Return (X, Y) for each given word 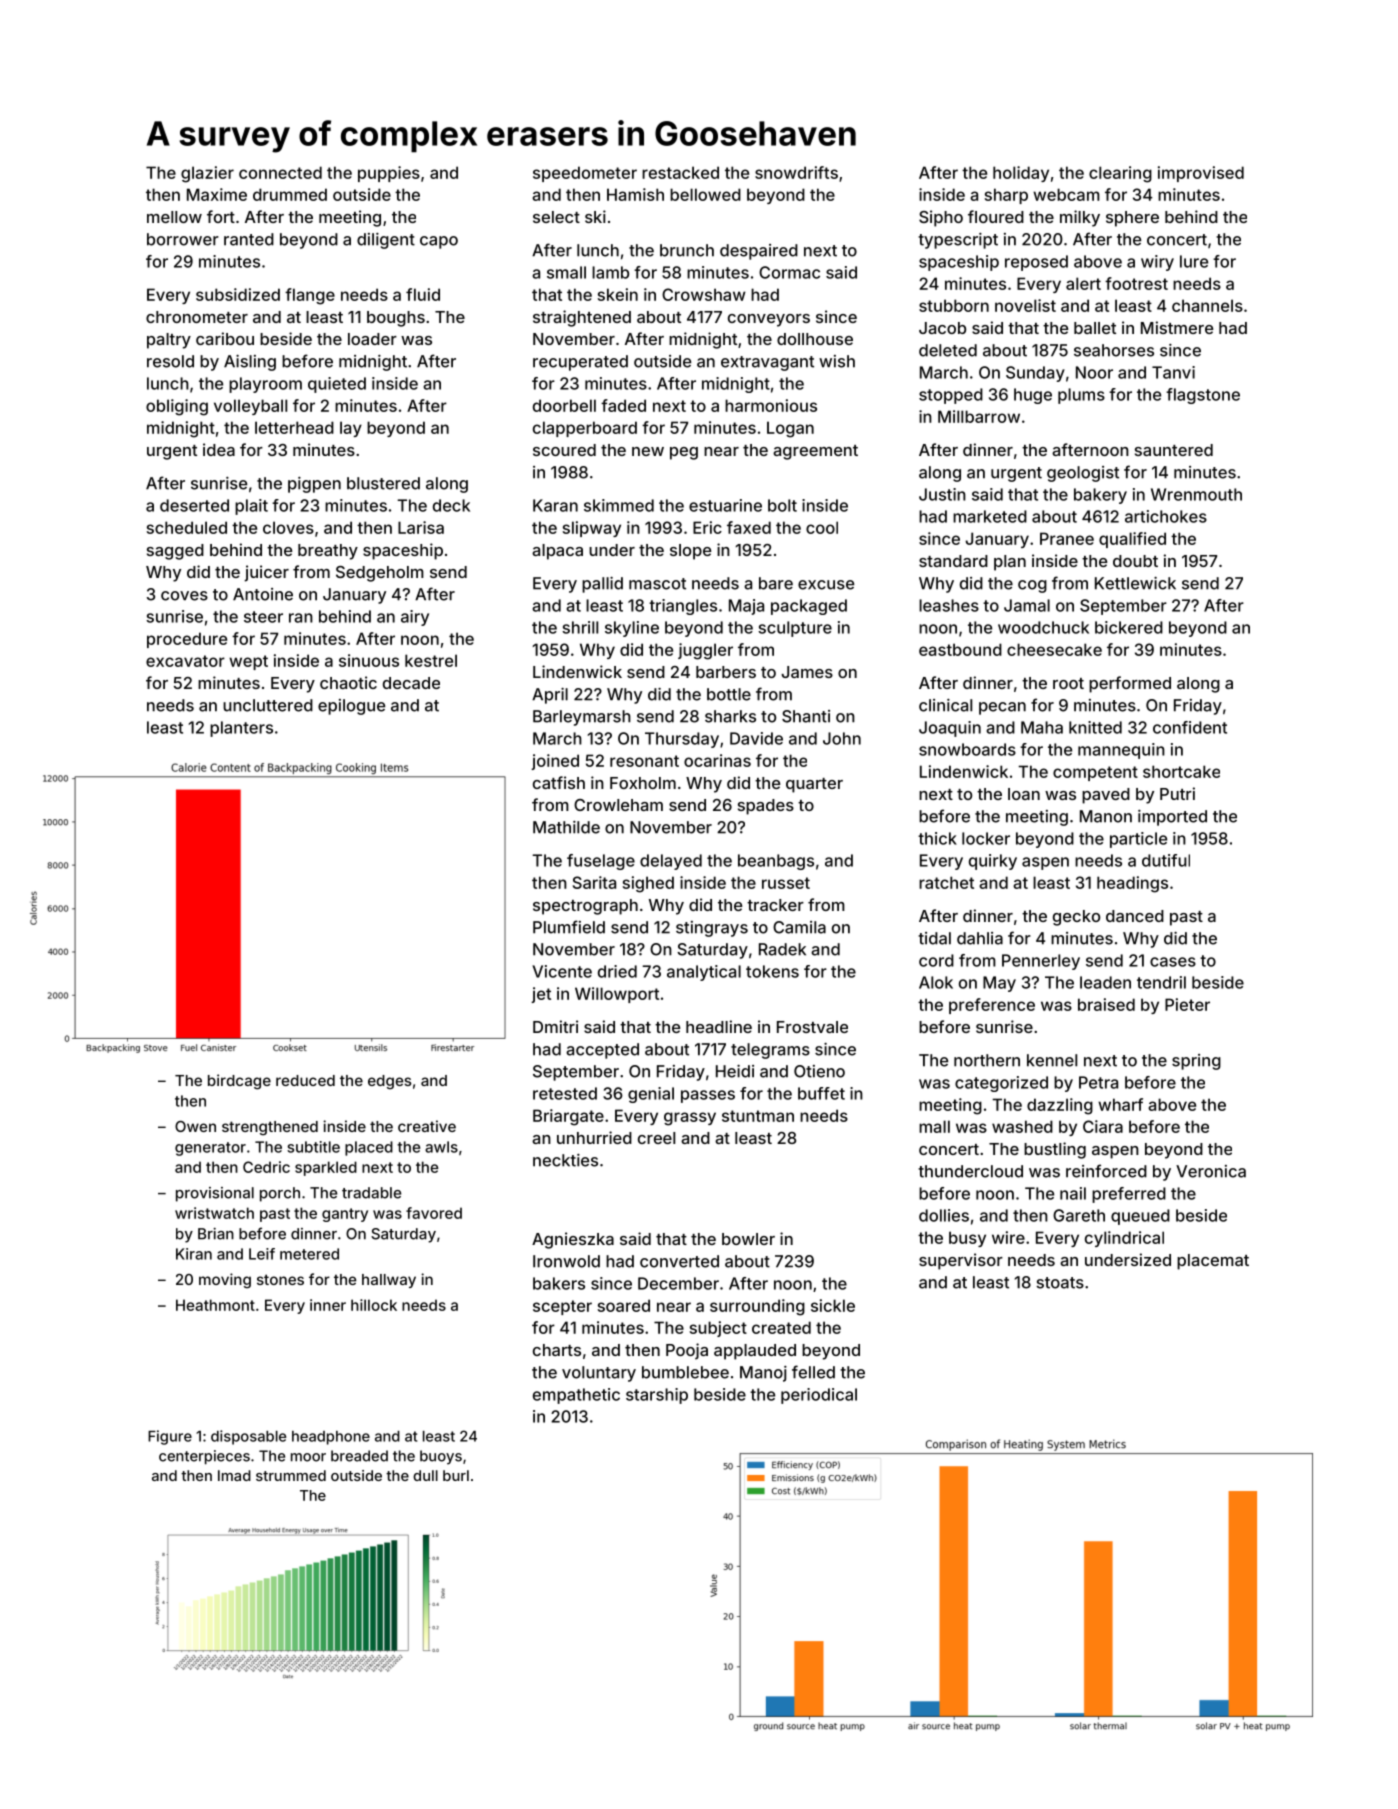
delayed (671, 862)
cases (1173, 962)
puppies (389, 174)
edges (389, 1082)
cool (822, 527)
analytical (704, 973)
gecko (1076, 918)
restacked (680, 172)
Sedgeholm (380, 574)
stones (280, 1279)
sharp (1006, 196)
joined (555, 762)
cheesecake (1054, 649)
